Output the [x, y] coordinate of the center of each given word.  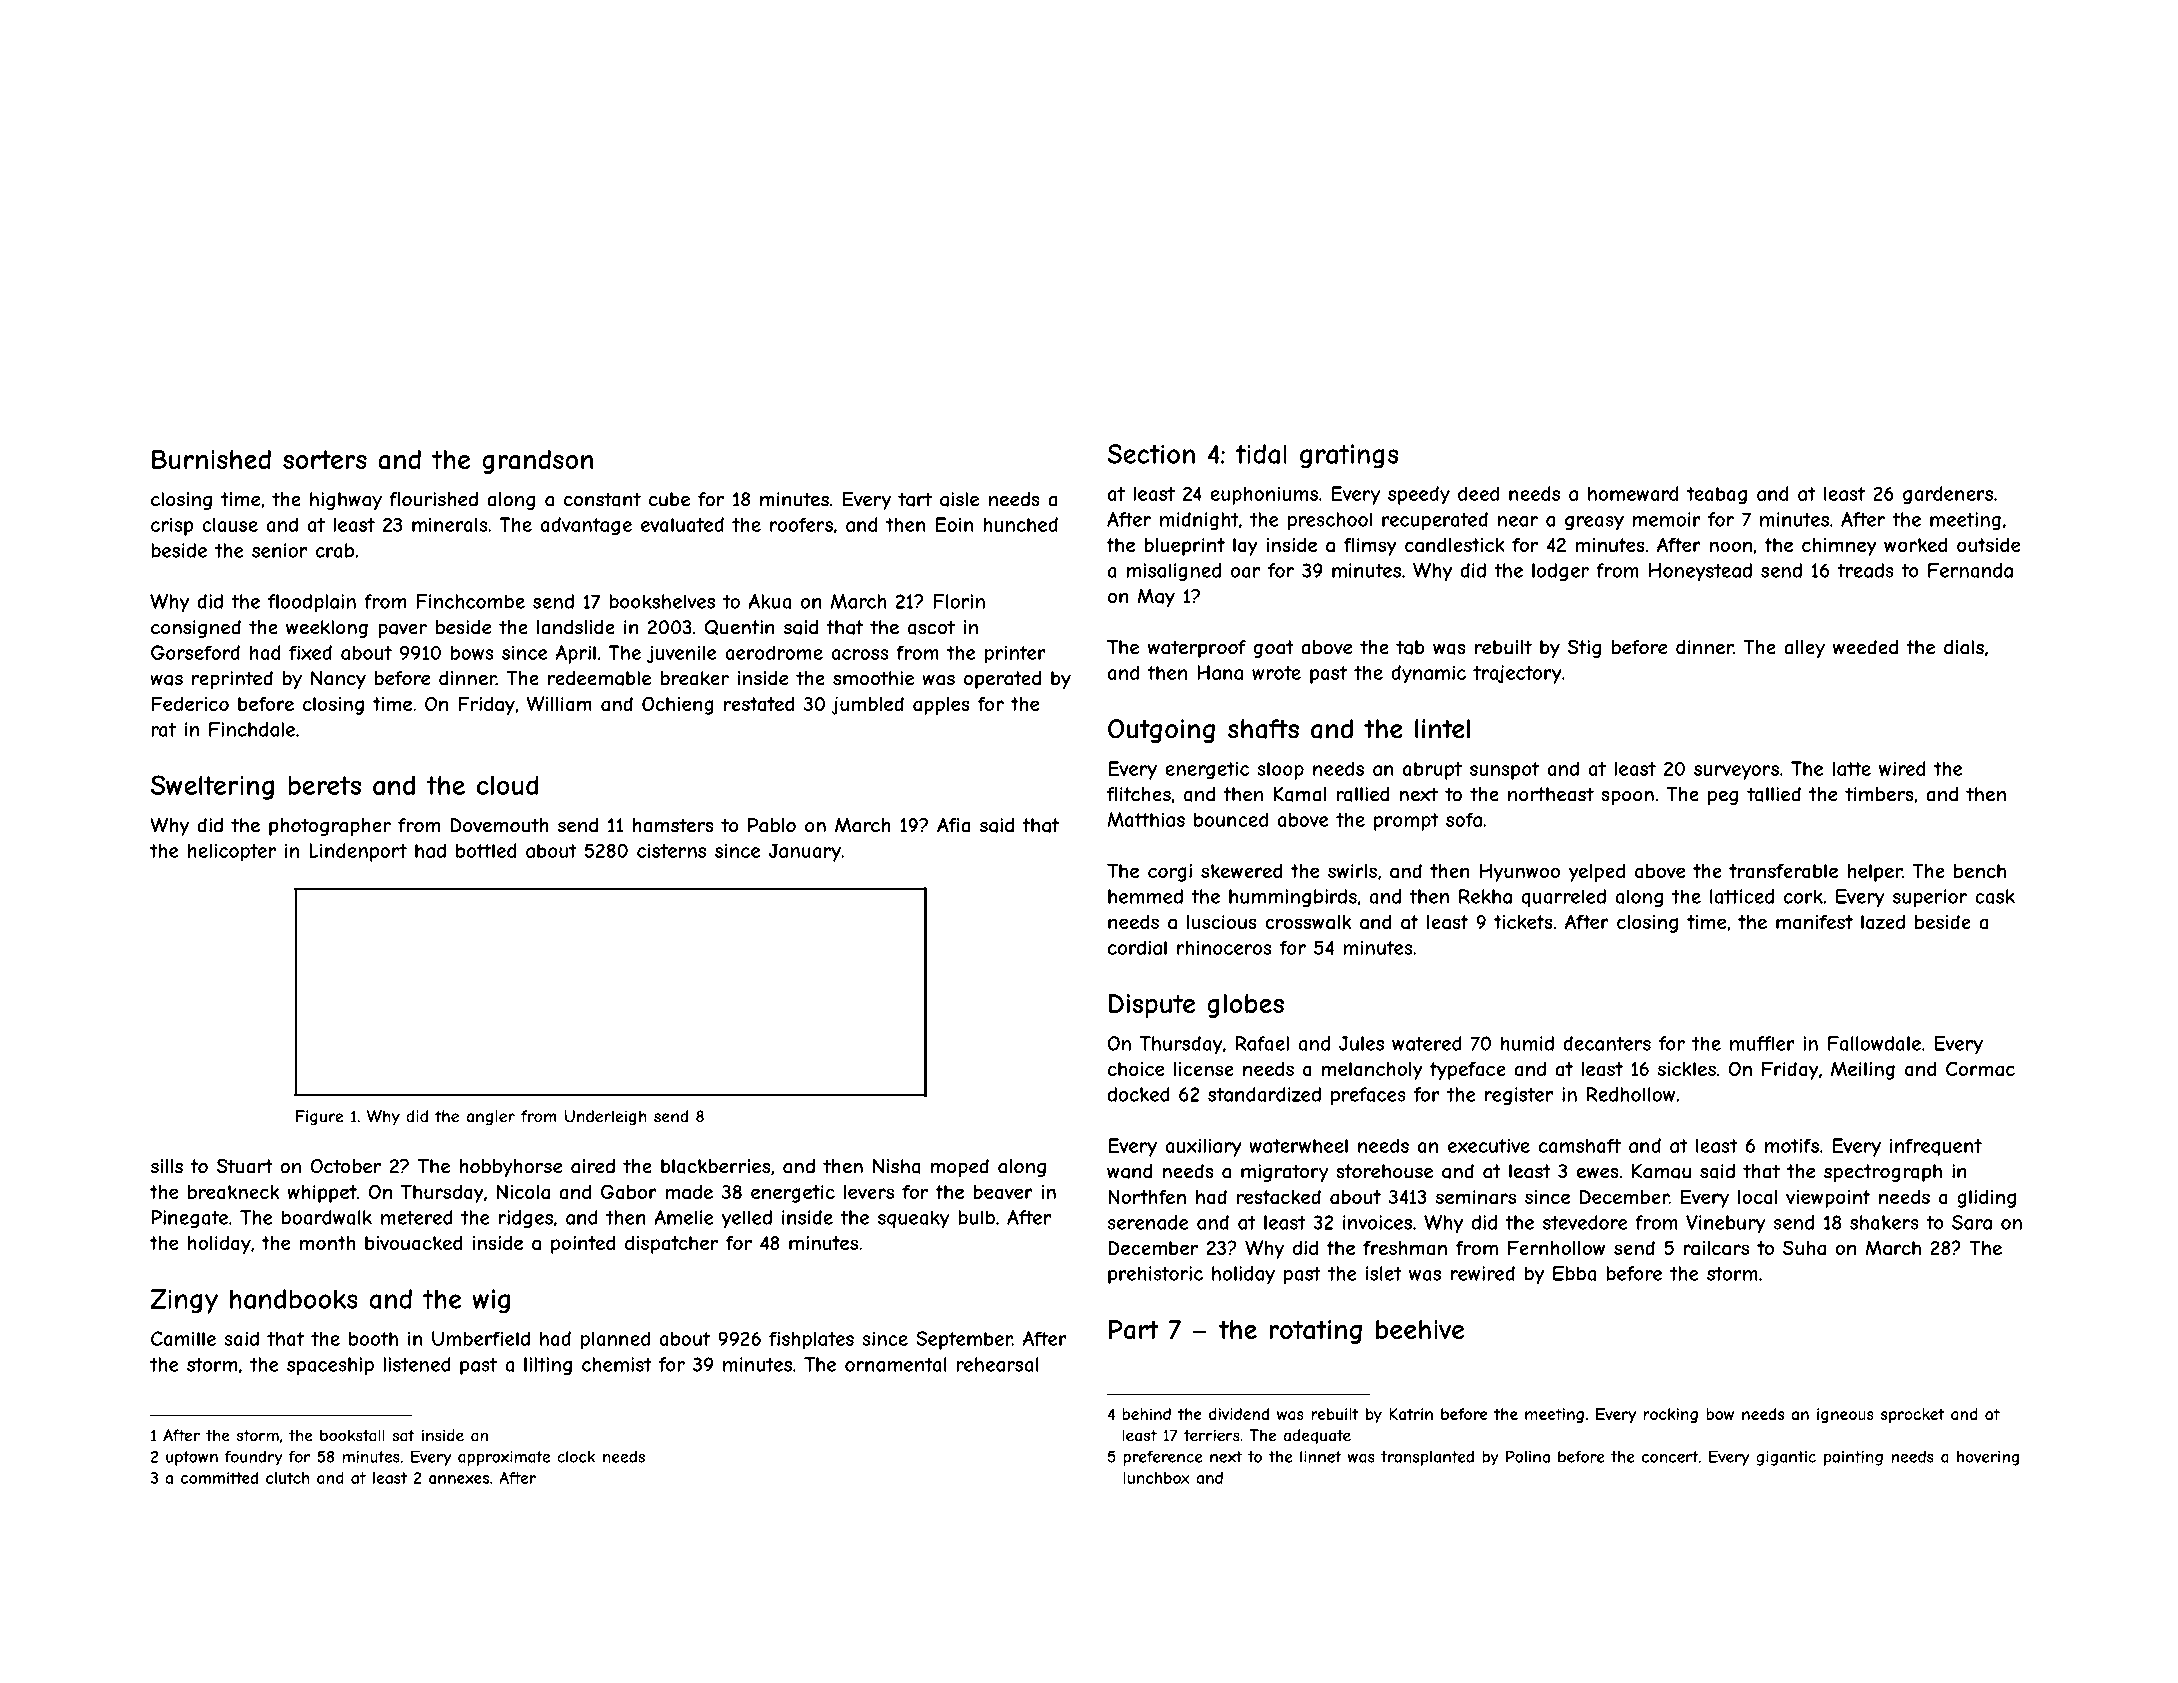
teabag [1717, 495]
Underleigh [605, 1118]
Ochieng [678, 705]
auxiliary [1203, 1147]
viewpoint [1828, 1199]
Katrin [1411, 1414]
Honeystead [1700, 572]
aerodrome [774, 652]
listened [417, 1364]
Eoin [955, 524]
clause [230, 524]
